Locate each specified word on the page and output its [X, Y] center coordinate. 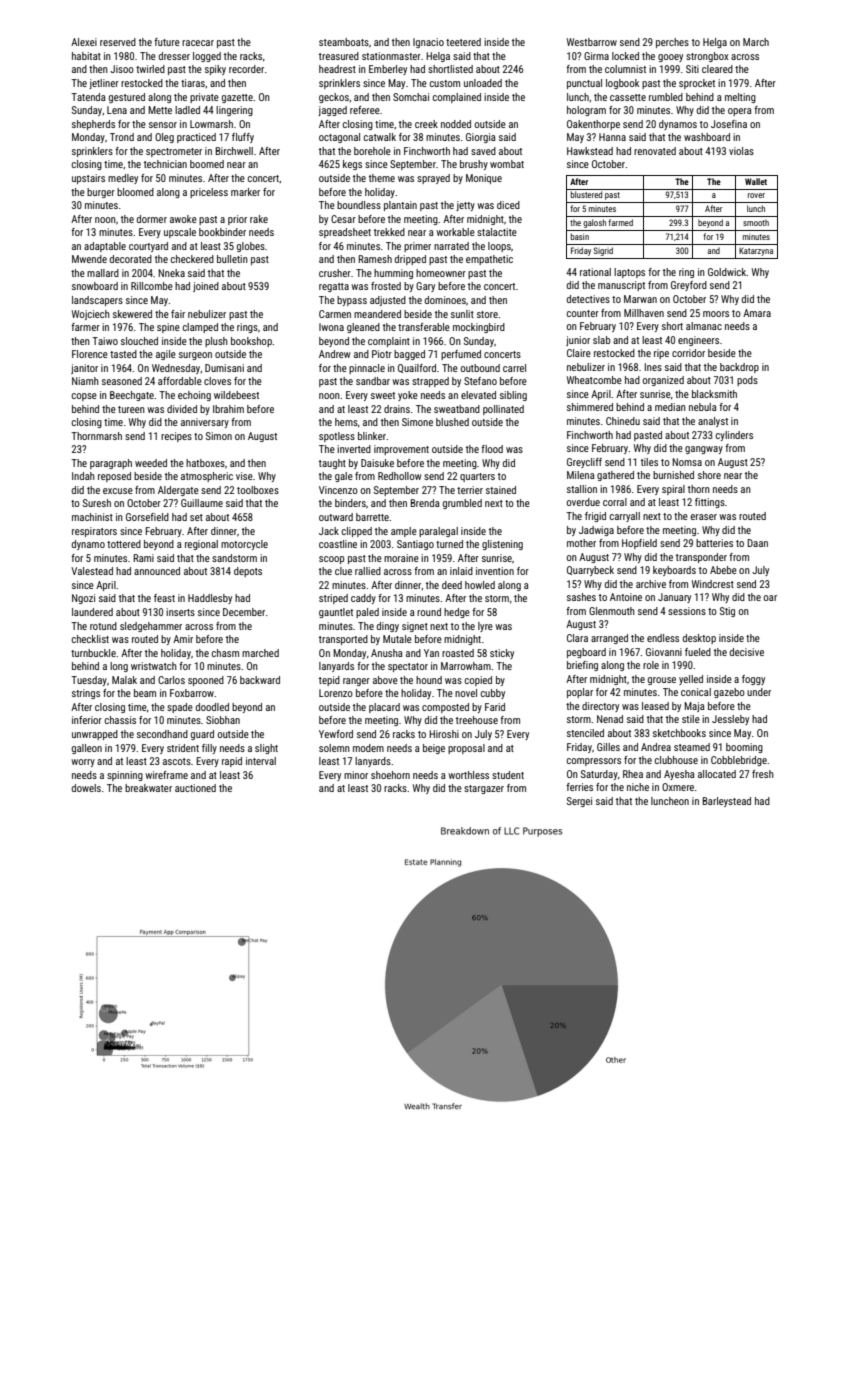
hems [346, 422]
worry [83, 763]
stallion [582, 489]
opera [739, 112]
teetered [463, 42]
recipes [176, 437]
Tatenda [88, 97]
